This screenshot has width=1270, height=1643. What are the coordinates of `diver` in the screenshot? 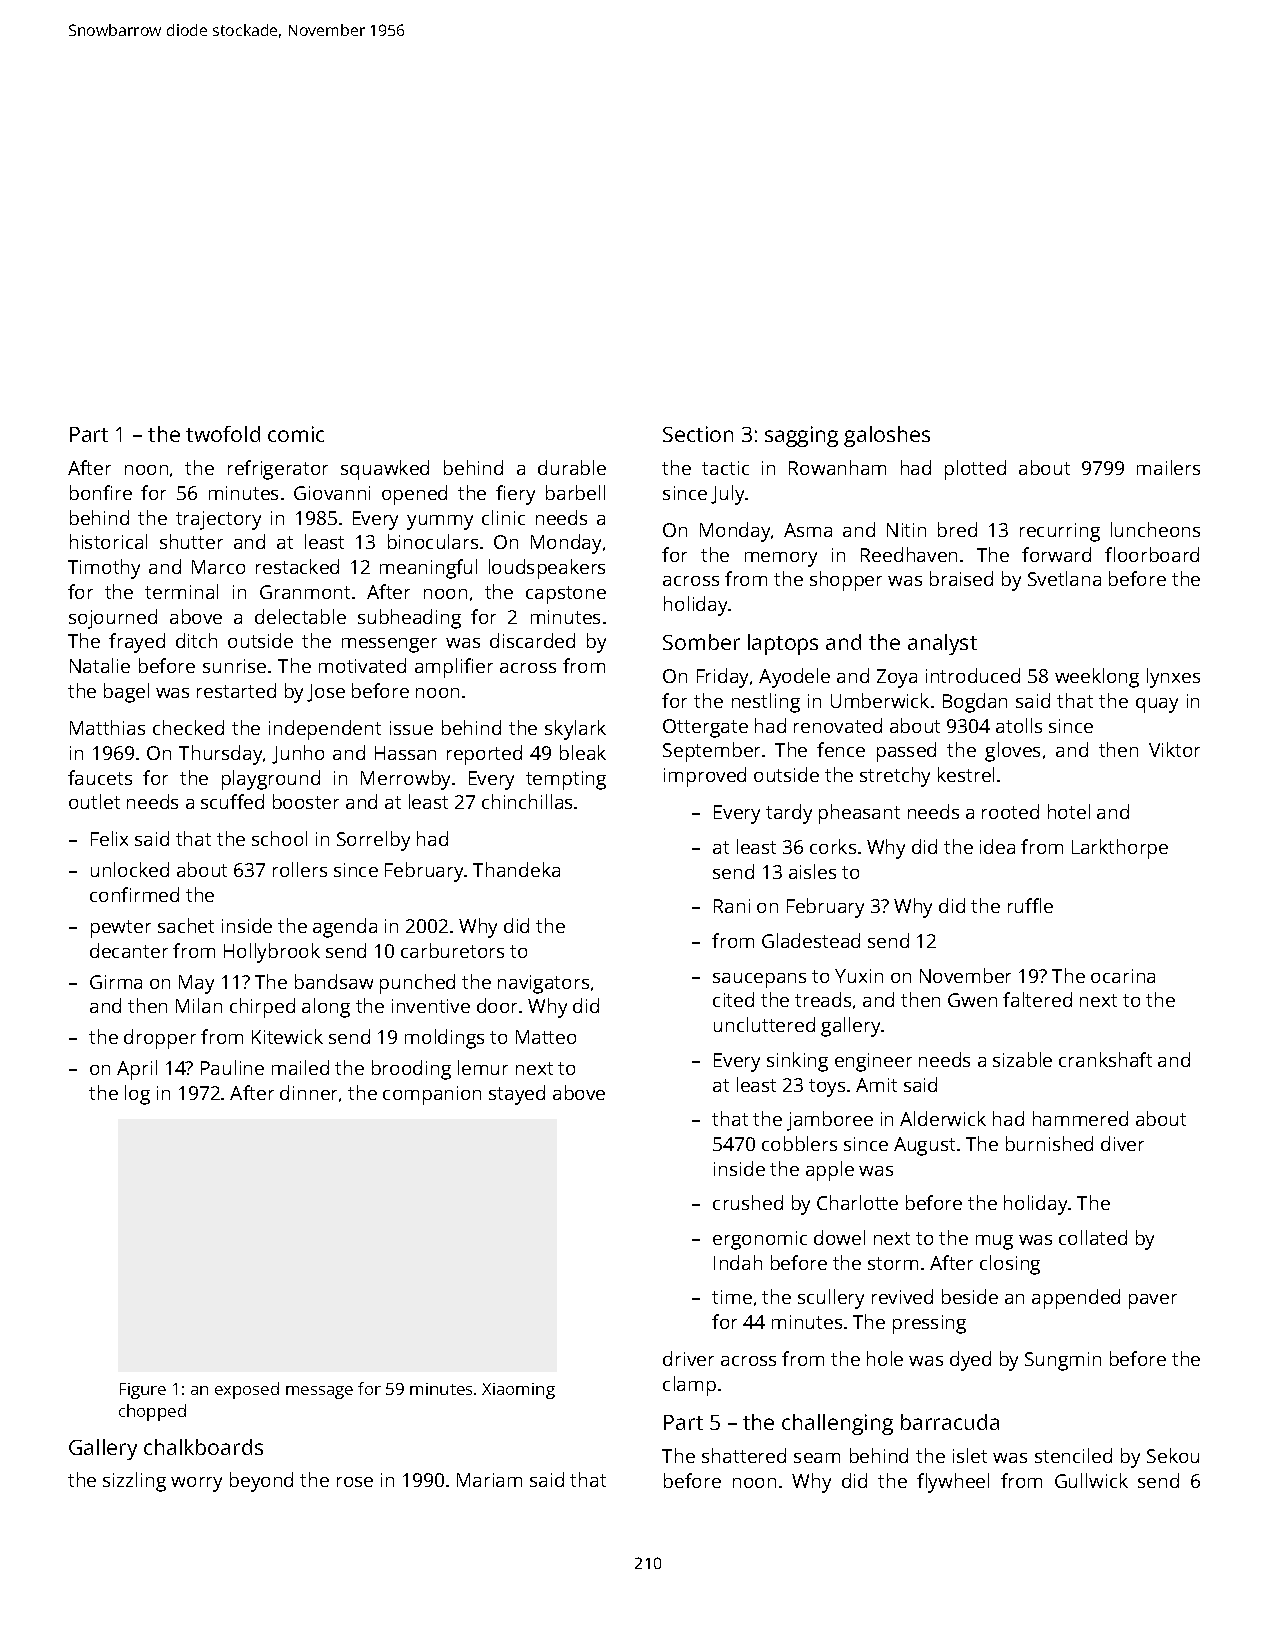 It's located at (1122, 1143).
